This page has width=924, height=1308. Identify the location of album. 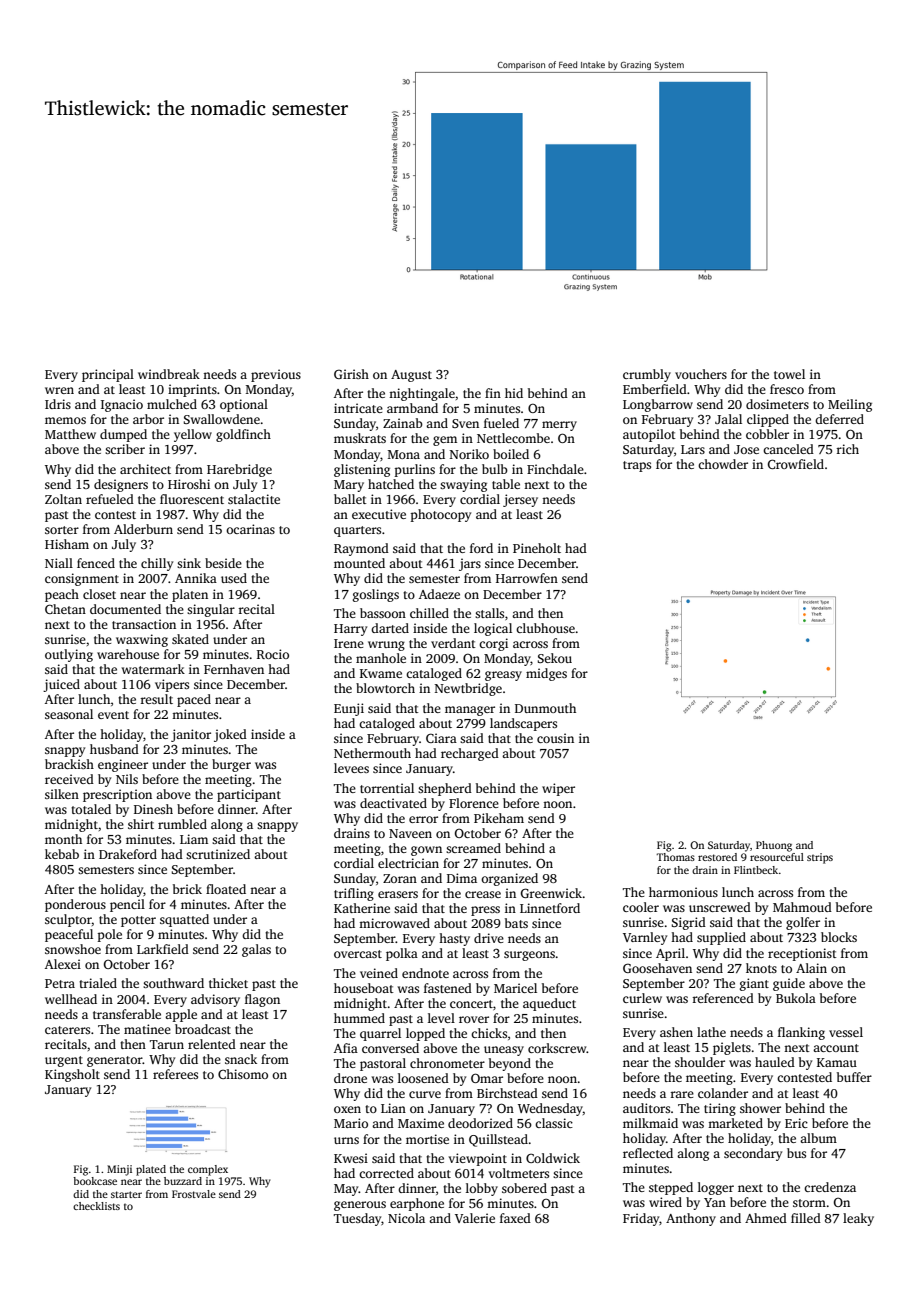
(818, 1138).
